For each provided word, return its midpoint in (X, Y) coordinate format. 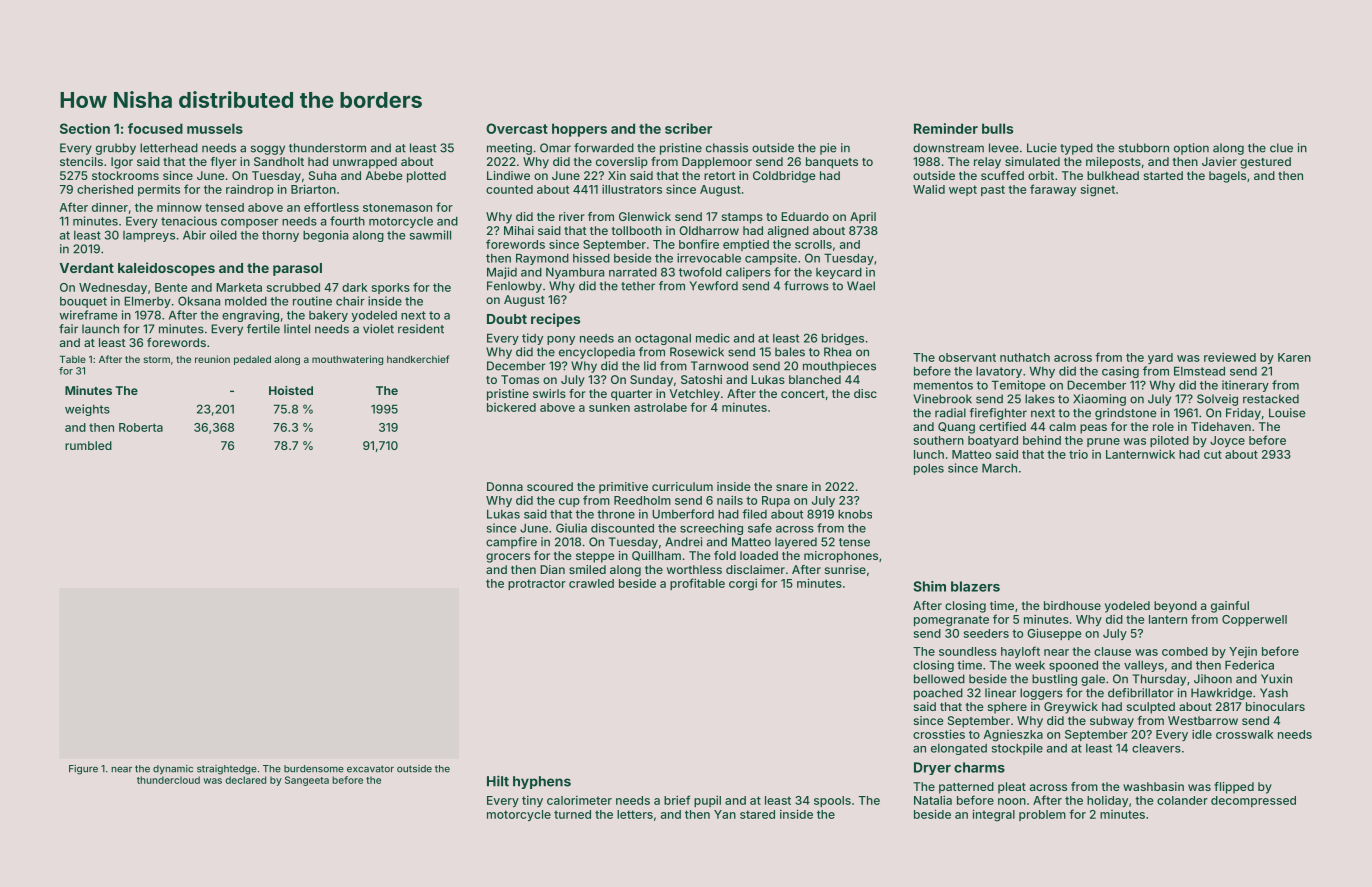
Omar (555, 148)
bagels (1227, 177)
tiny (532, 801)
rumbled (88, 445)
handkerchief (418, 359)
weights (87, 410)
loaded (759, 555)
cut (1213, 454)
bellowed (939, 679)
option (1191, 149)
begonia (325, 236)
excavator (370, 769)
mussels (215, 128)
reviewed (1230, 357)
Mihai (519, 230)
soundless (968, 651)
